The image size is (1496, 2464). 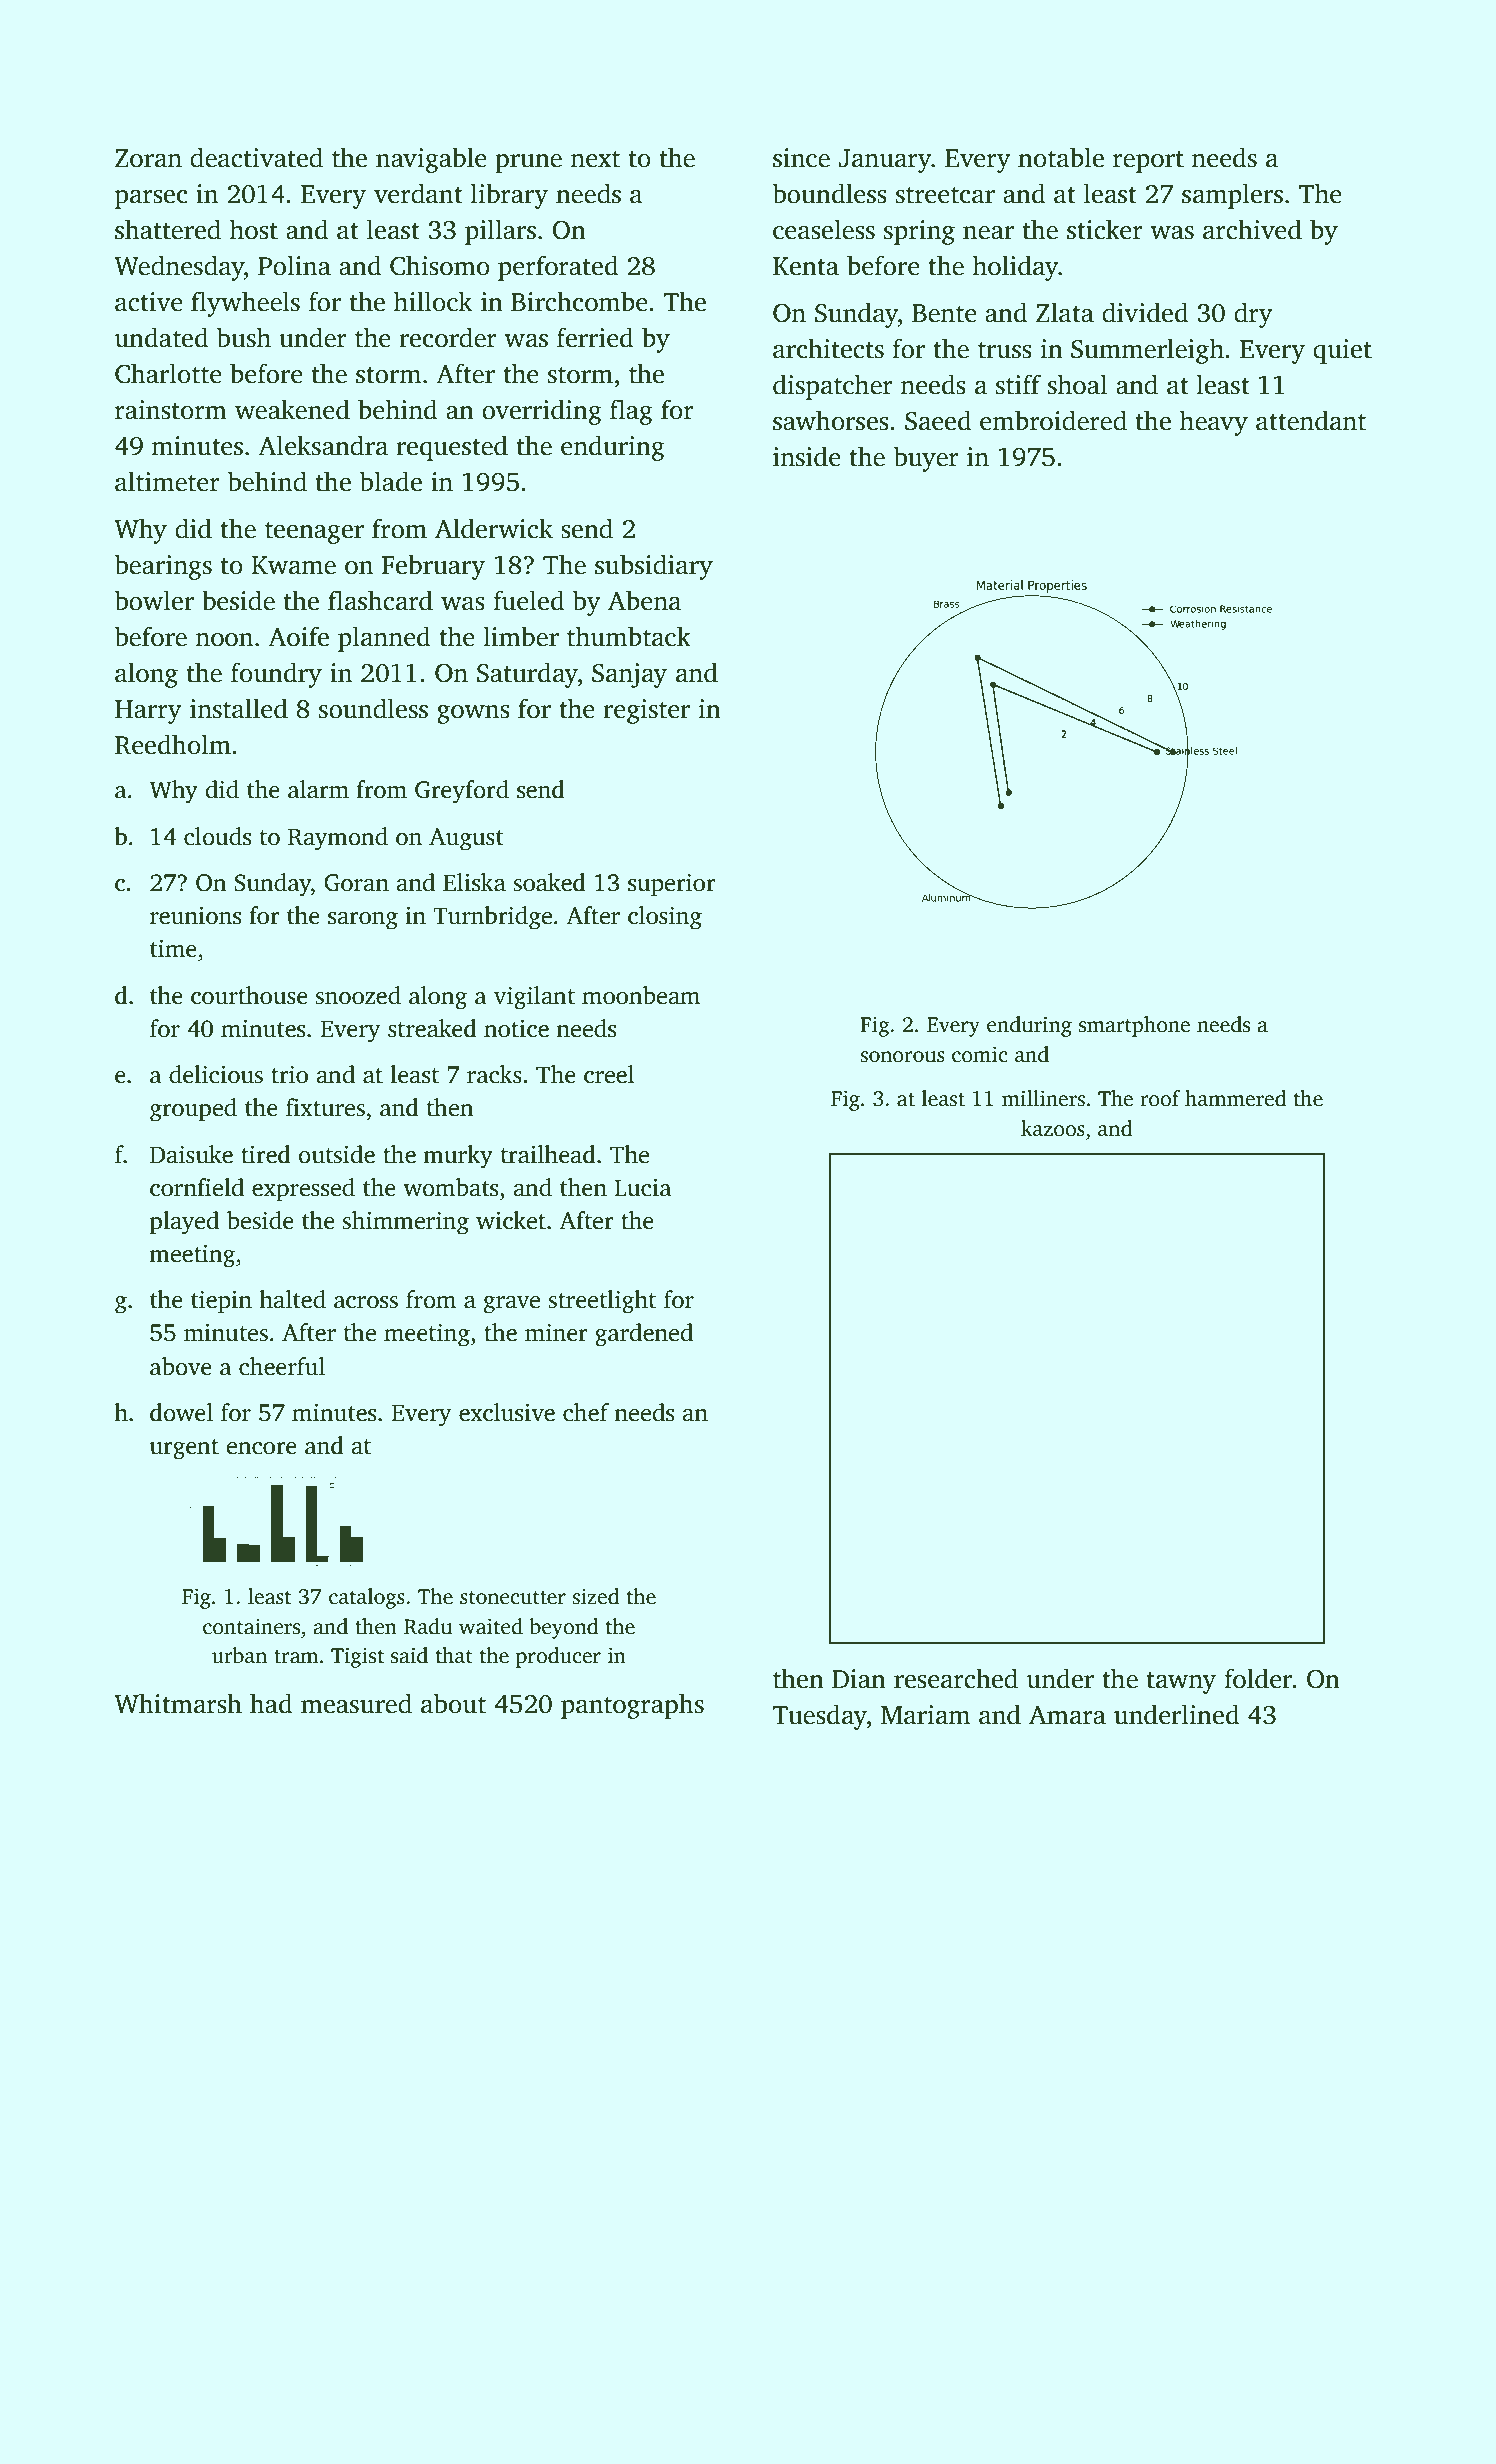 I want to click on archived, so click(x=1252, y=229).
